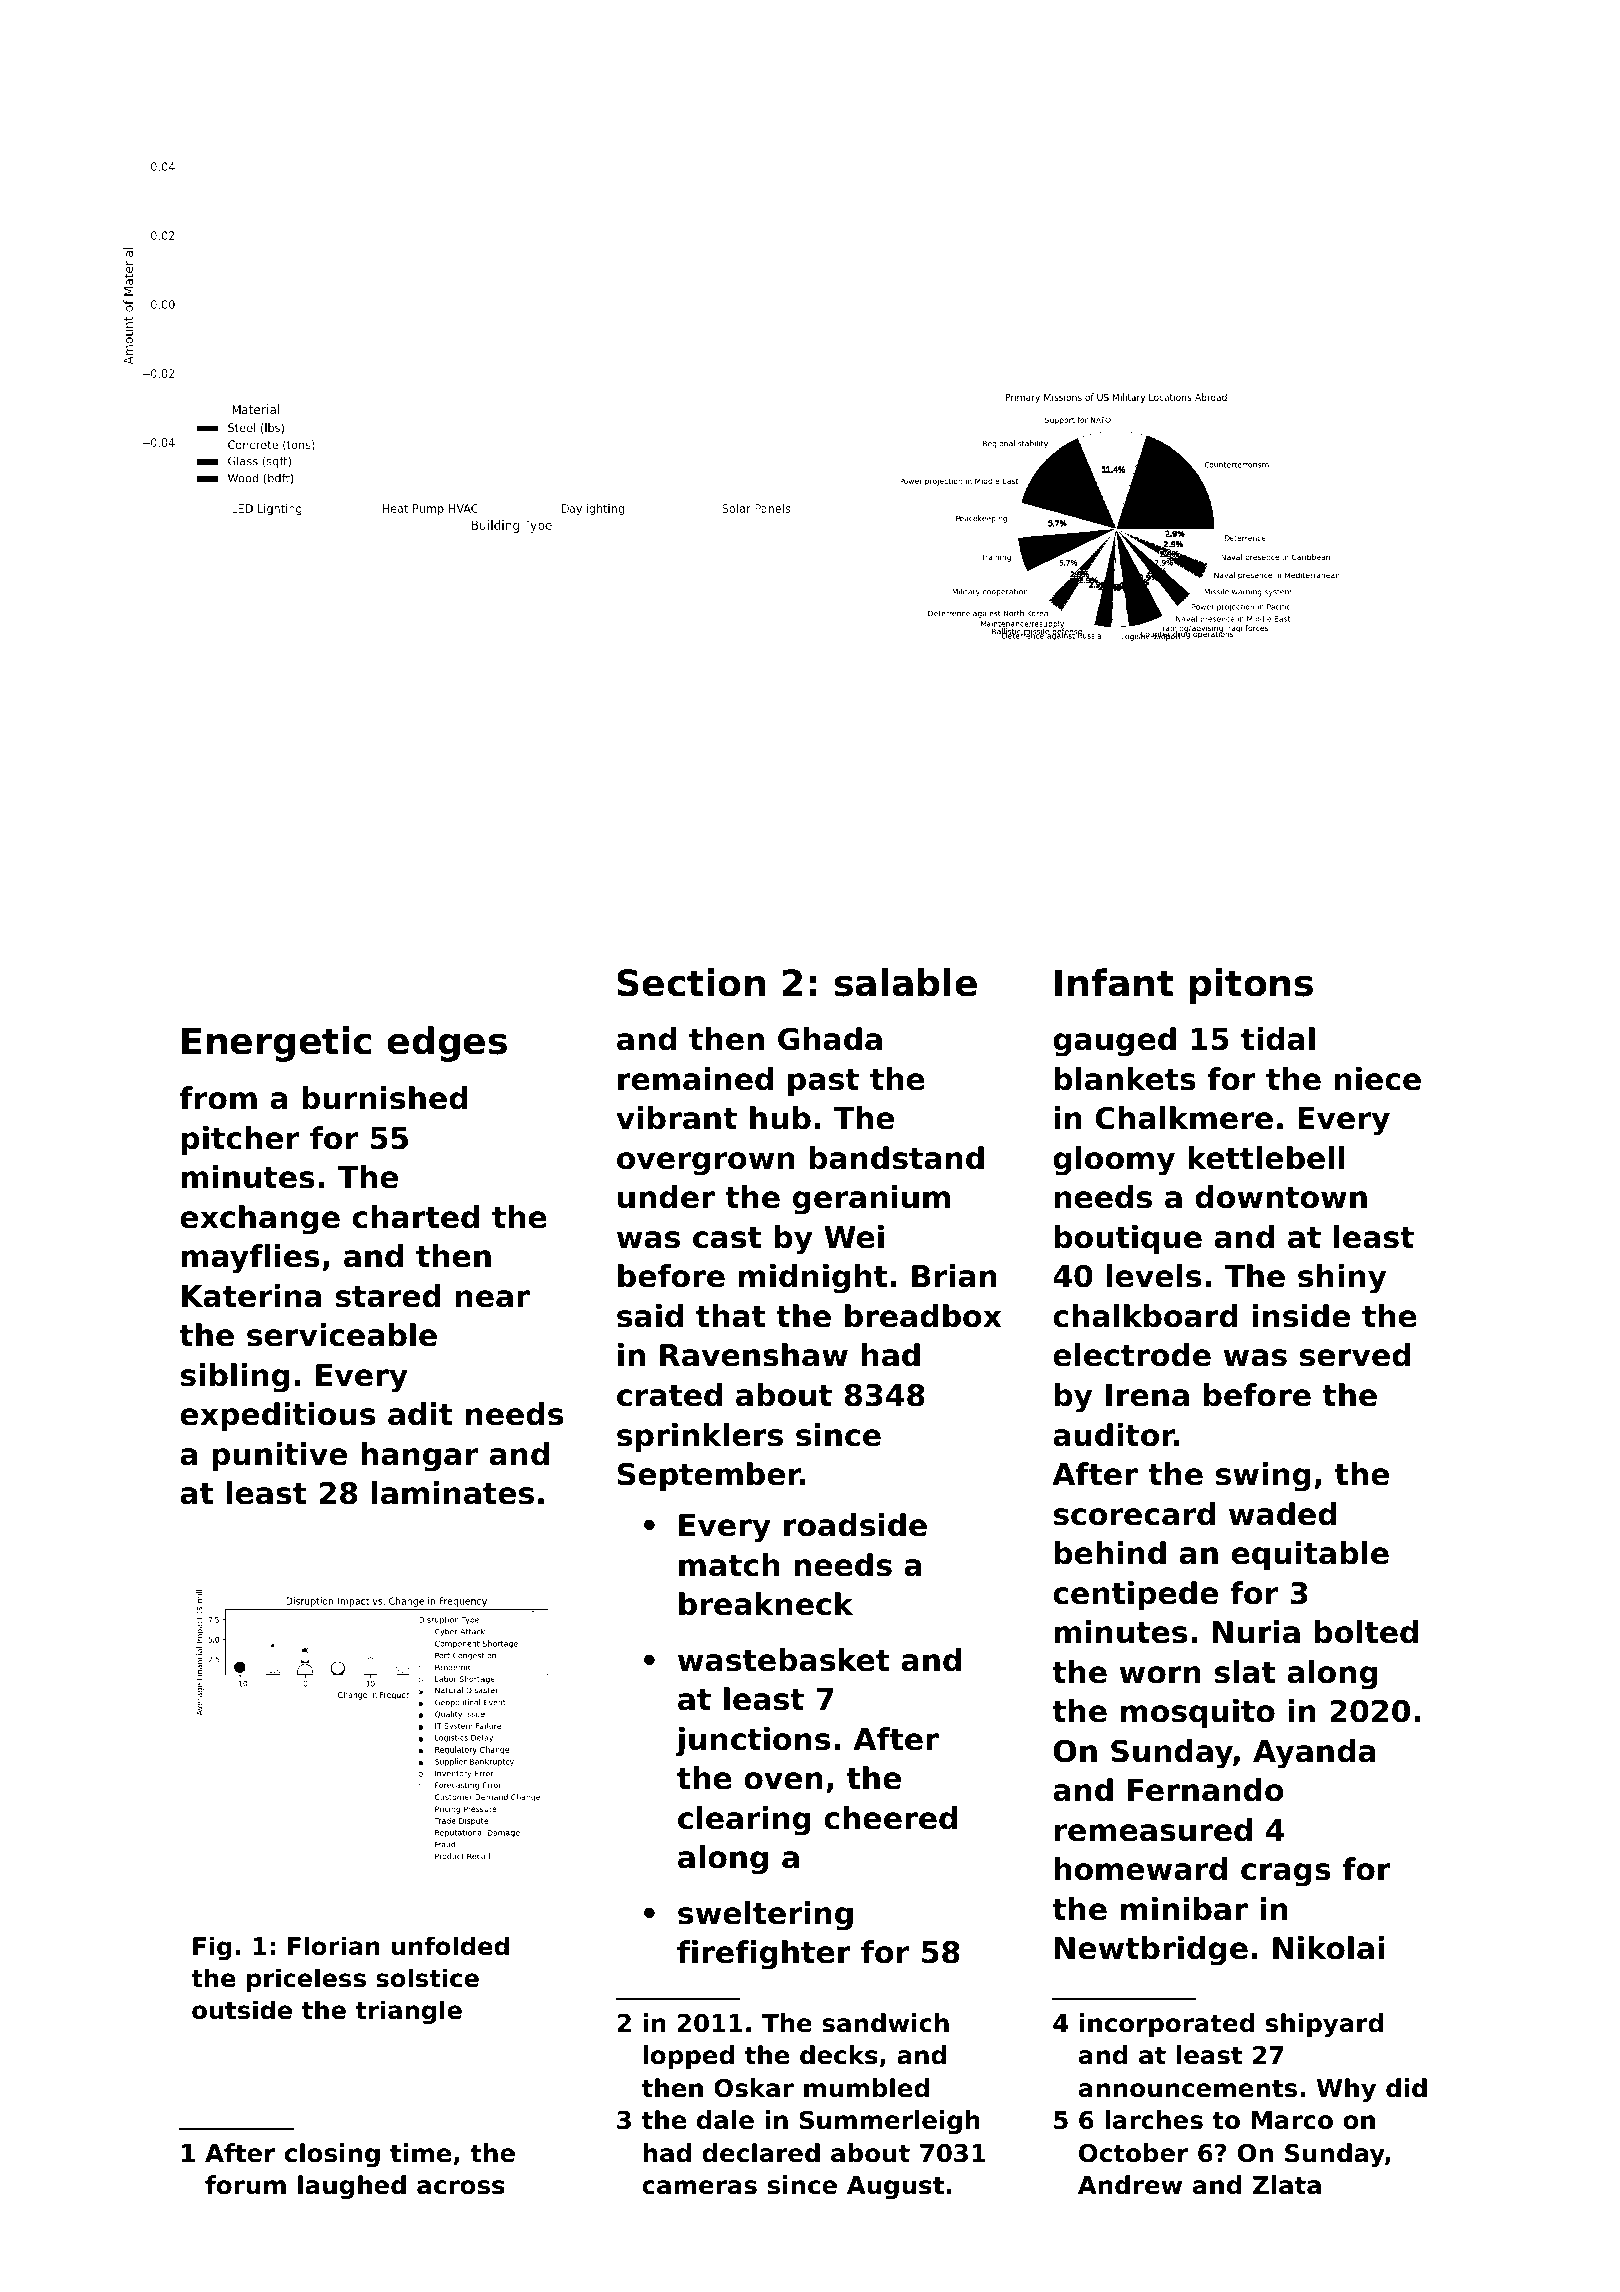 Image resolution: width=1620 pixels, height=2292 pixels. I want to click on Newtbridge, so click(1151, 1951).
